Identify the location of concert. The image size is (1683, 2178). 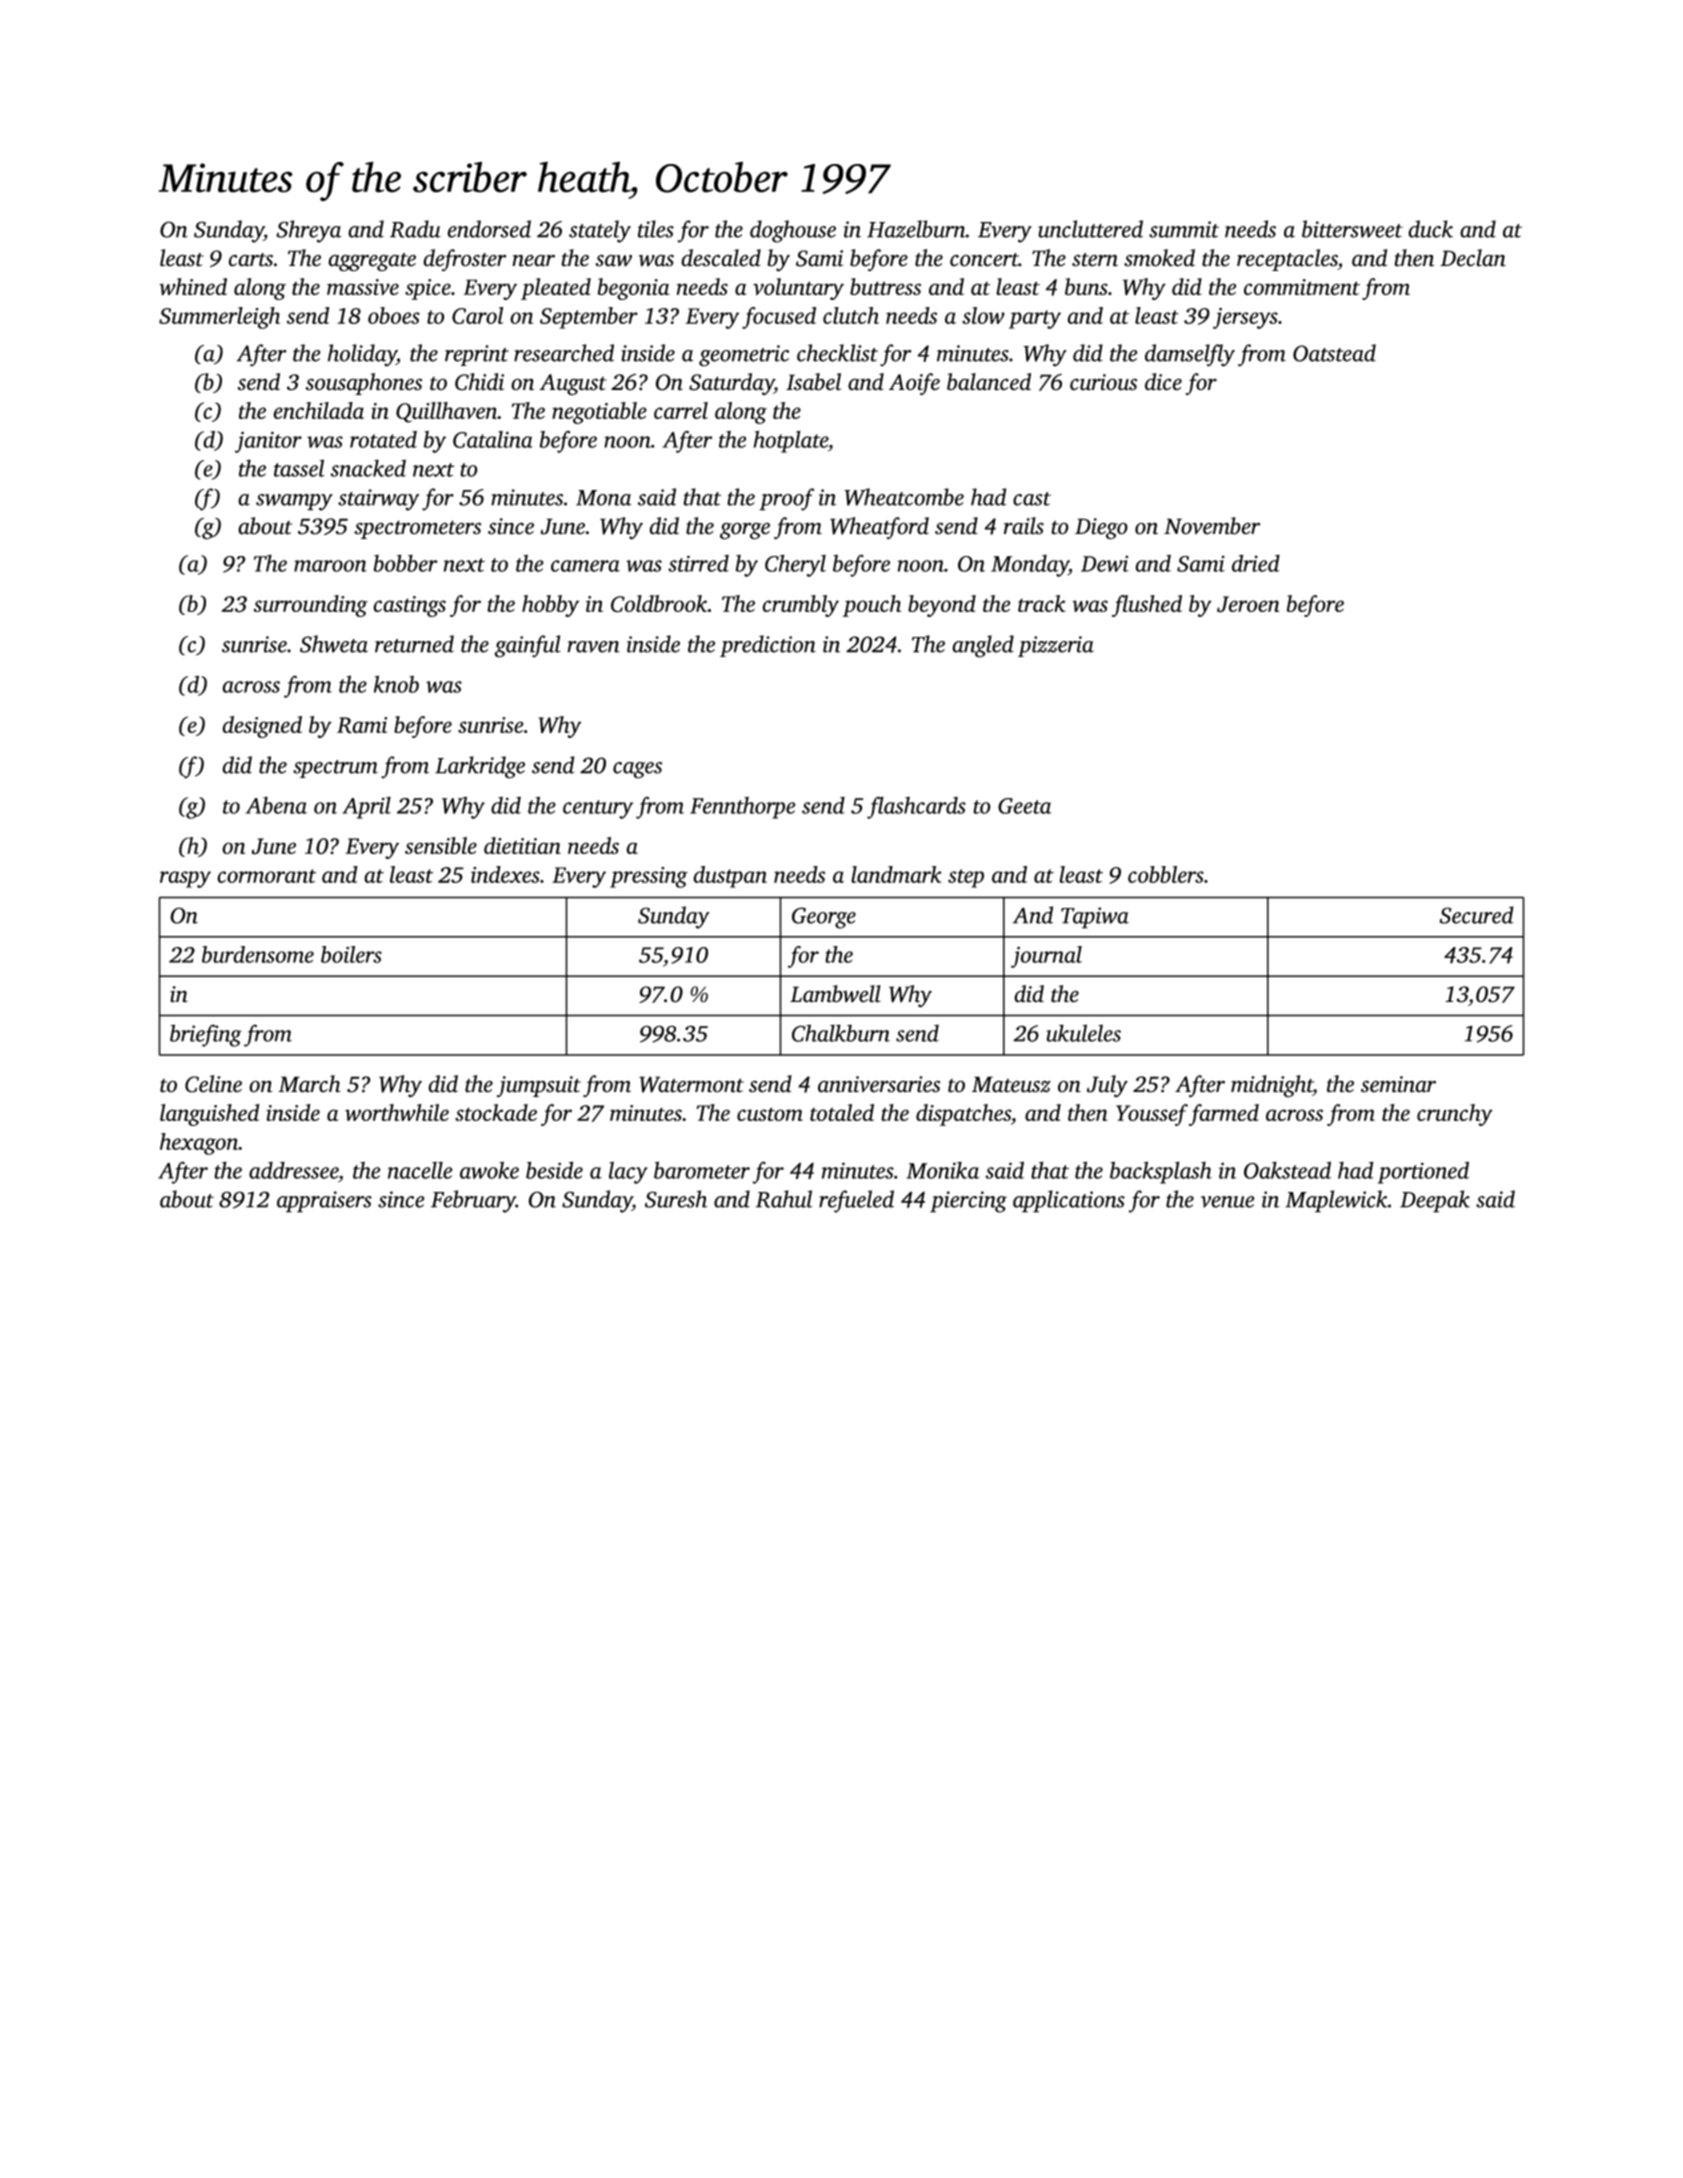
(984, 260).
